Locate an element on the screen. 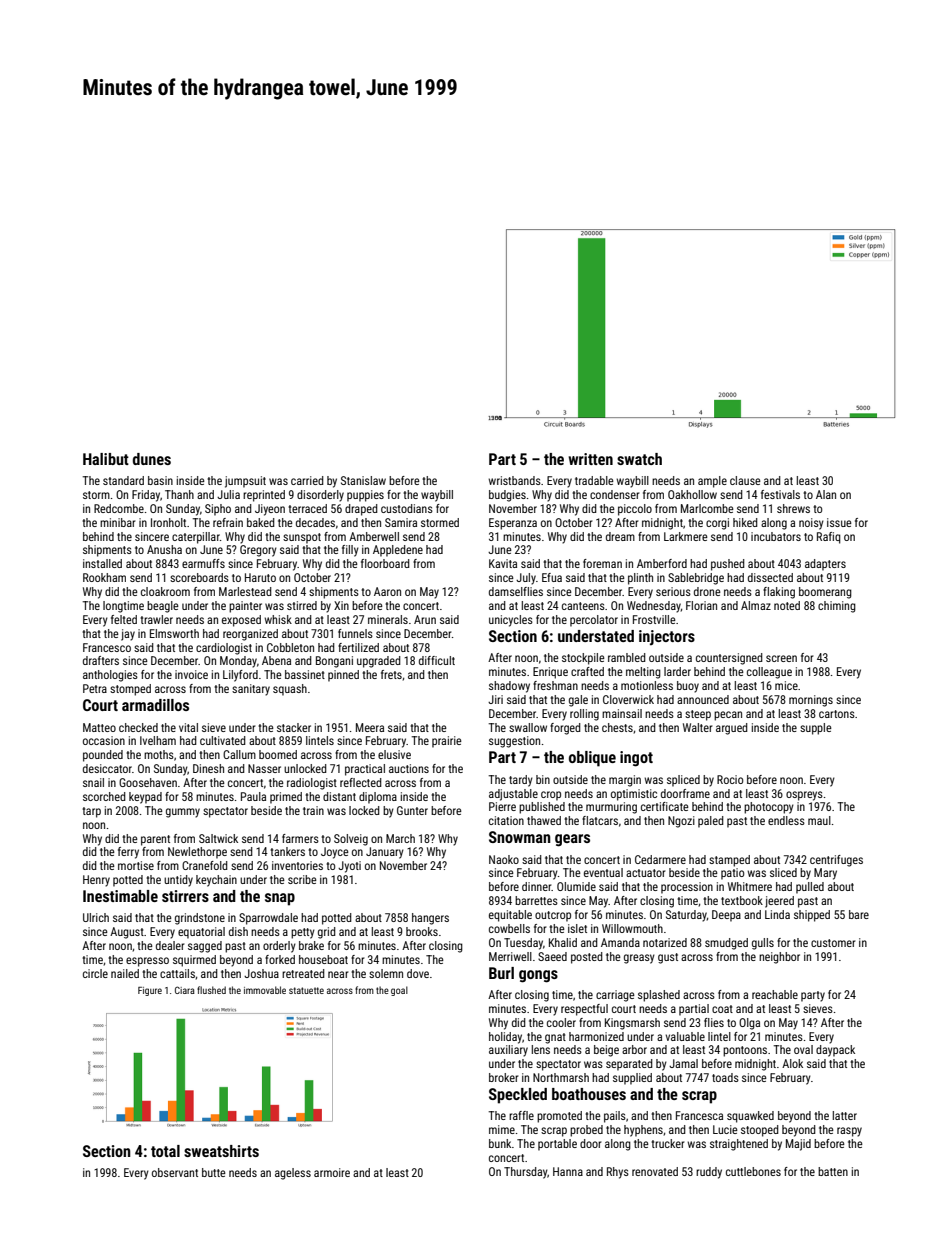 The height and width of the screenshot is (1233, 952). bunk is located at coordinates (500, 1143).
